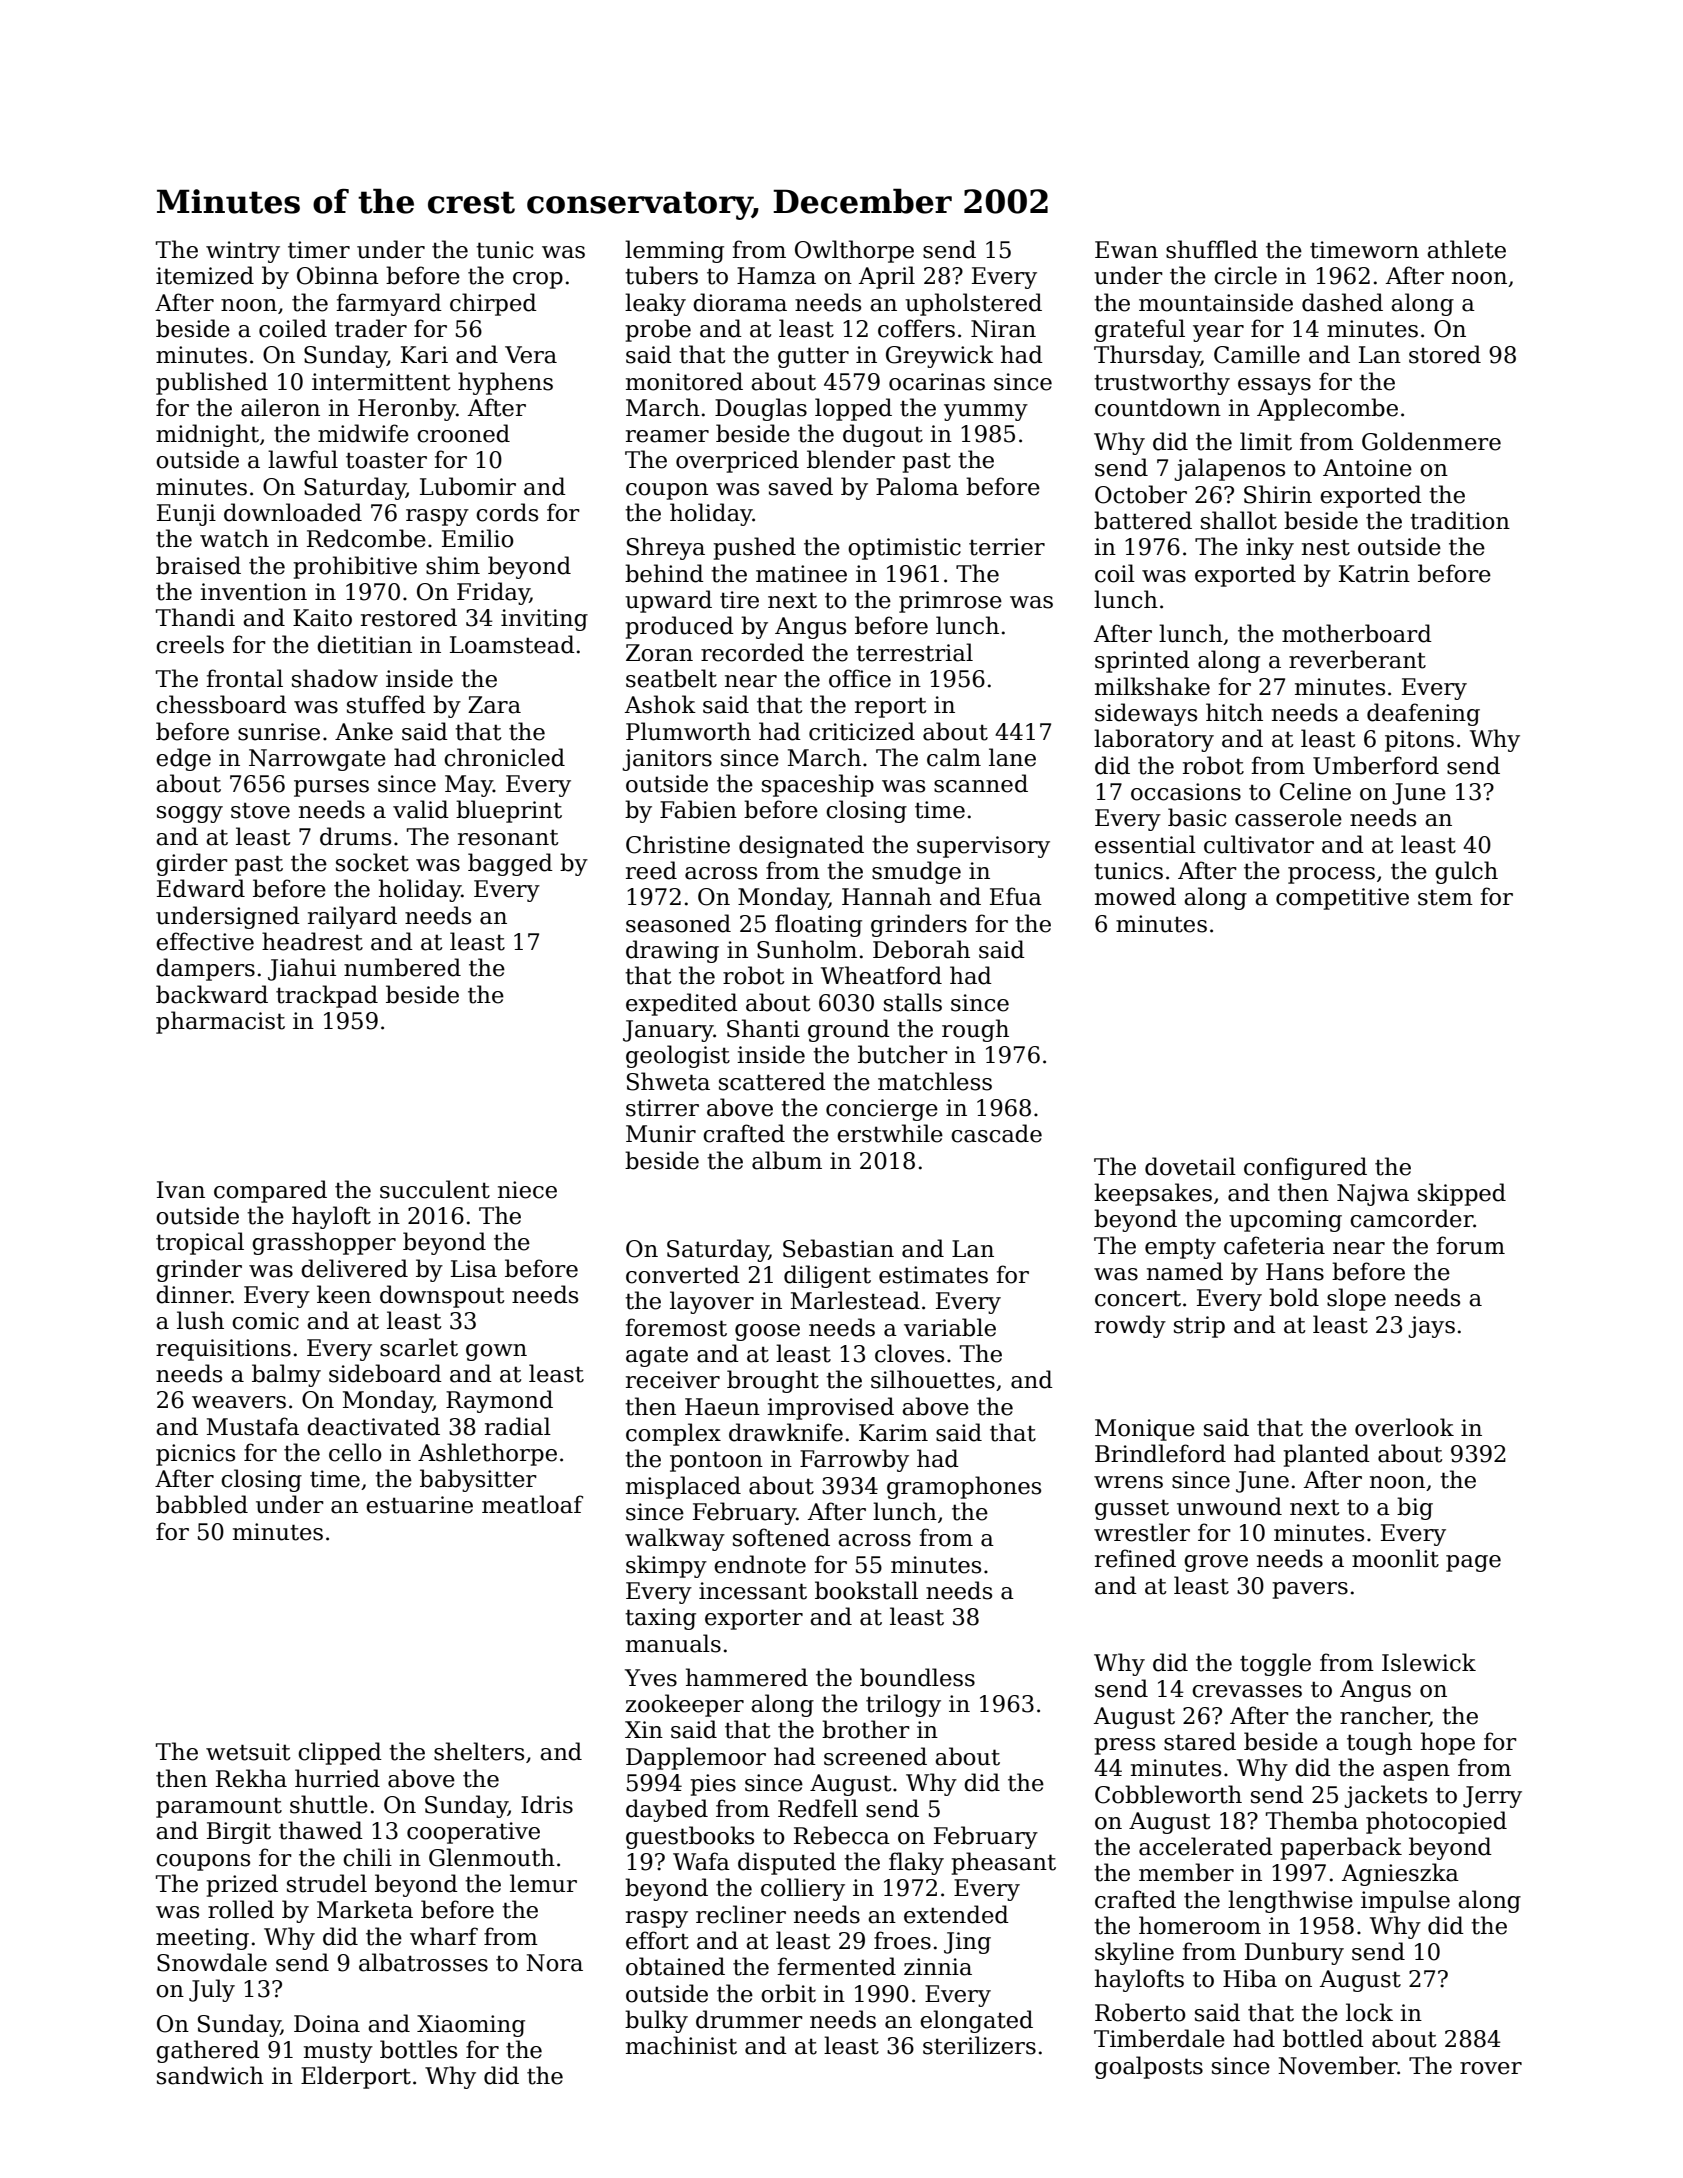 Image resolution: width=1683 pixels, height=2178 pixels. What do you see at coordinates (1466, 249) in the image?
I see `athlete` at bounding box center [1466, 249].
